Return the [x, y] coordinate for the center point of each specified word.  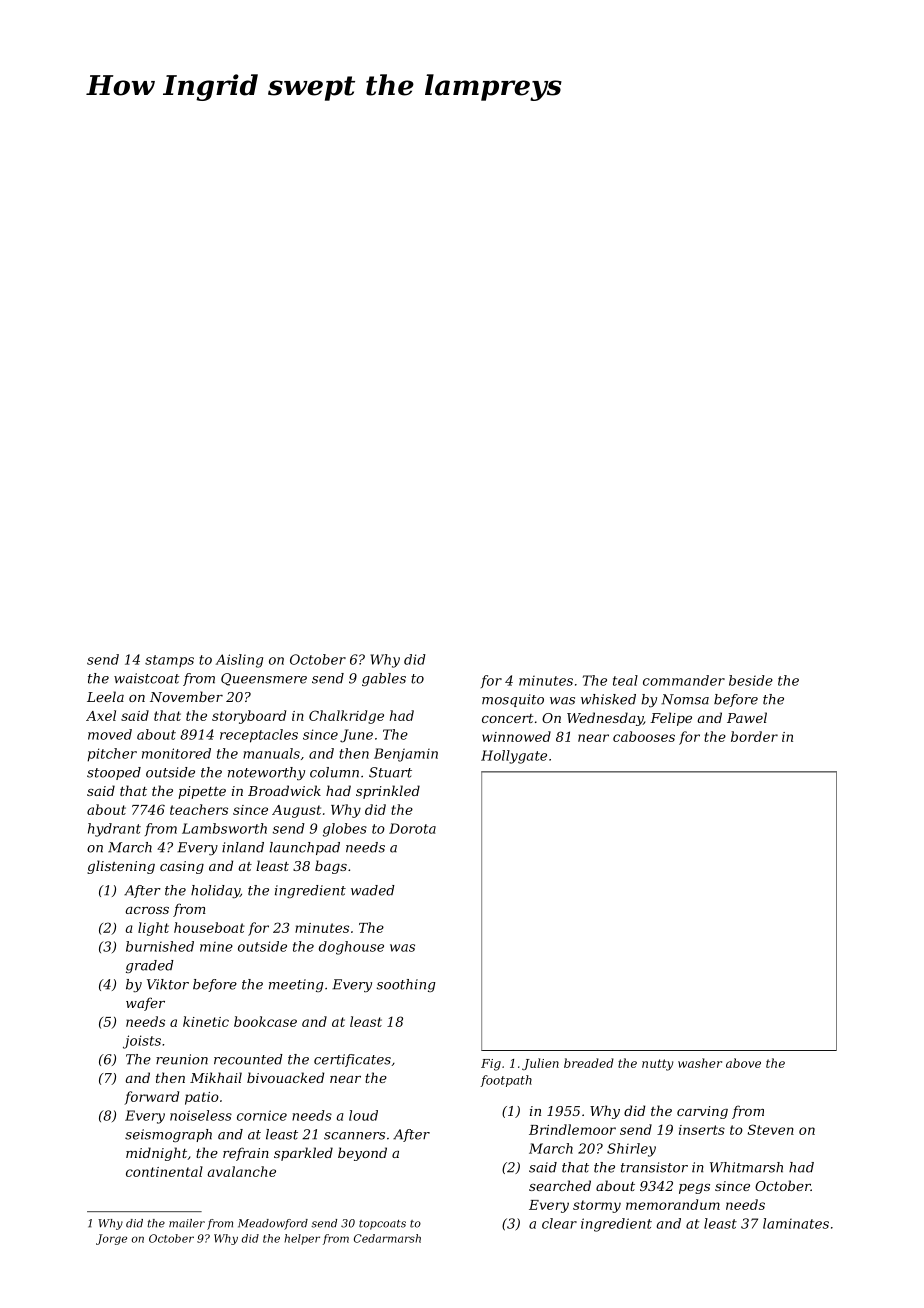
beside [751, 680]
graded [150, 966]
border [754, 736]
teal [625, 680]
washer [700, 1063]
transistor [654, 1167]
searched [560, 1185]
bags [331, 867]
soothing [406, 985]
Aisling [239, 661]
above [743, 1063]
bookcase [265, 1021]
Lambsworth [224, 828]
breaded [589, 1063]
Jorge [111, 1239]
